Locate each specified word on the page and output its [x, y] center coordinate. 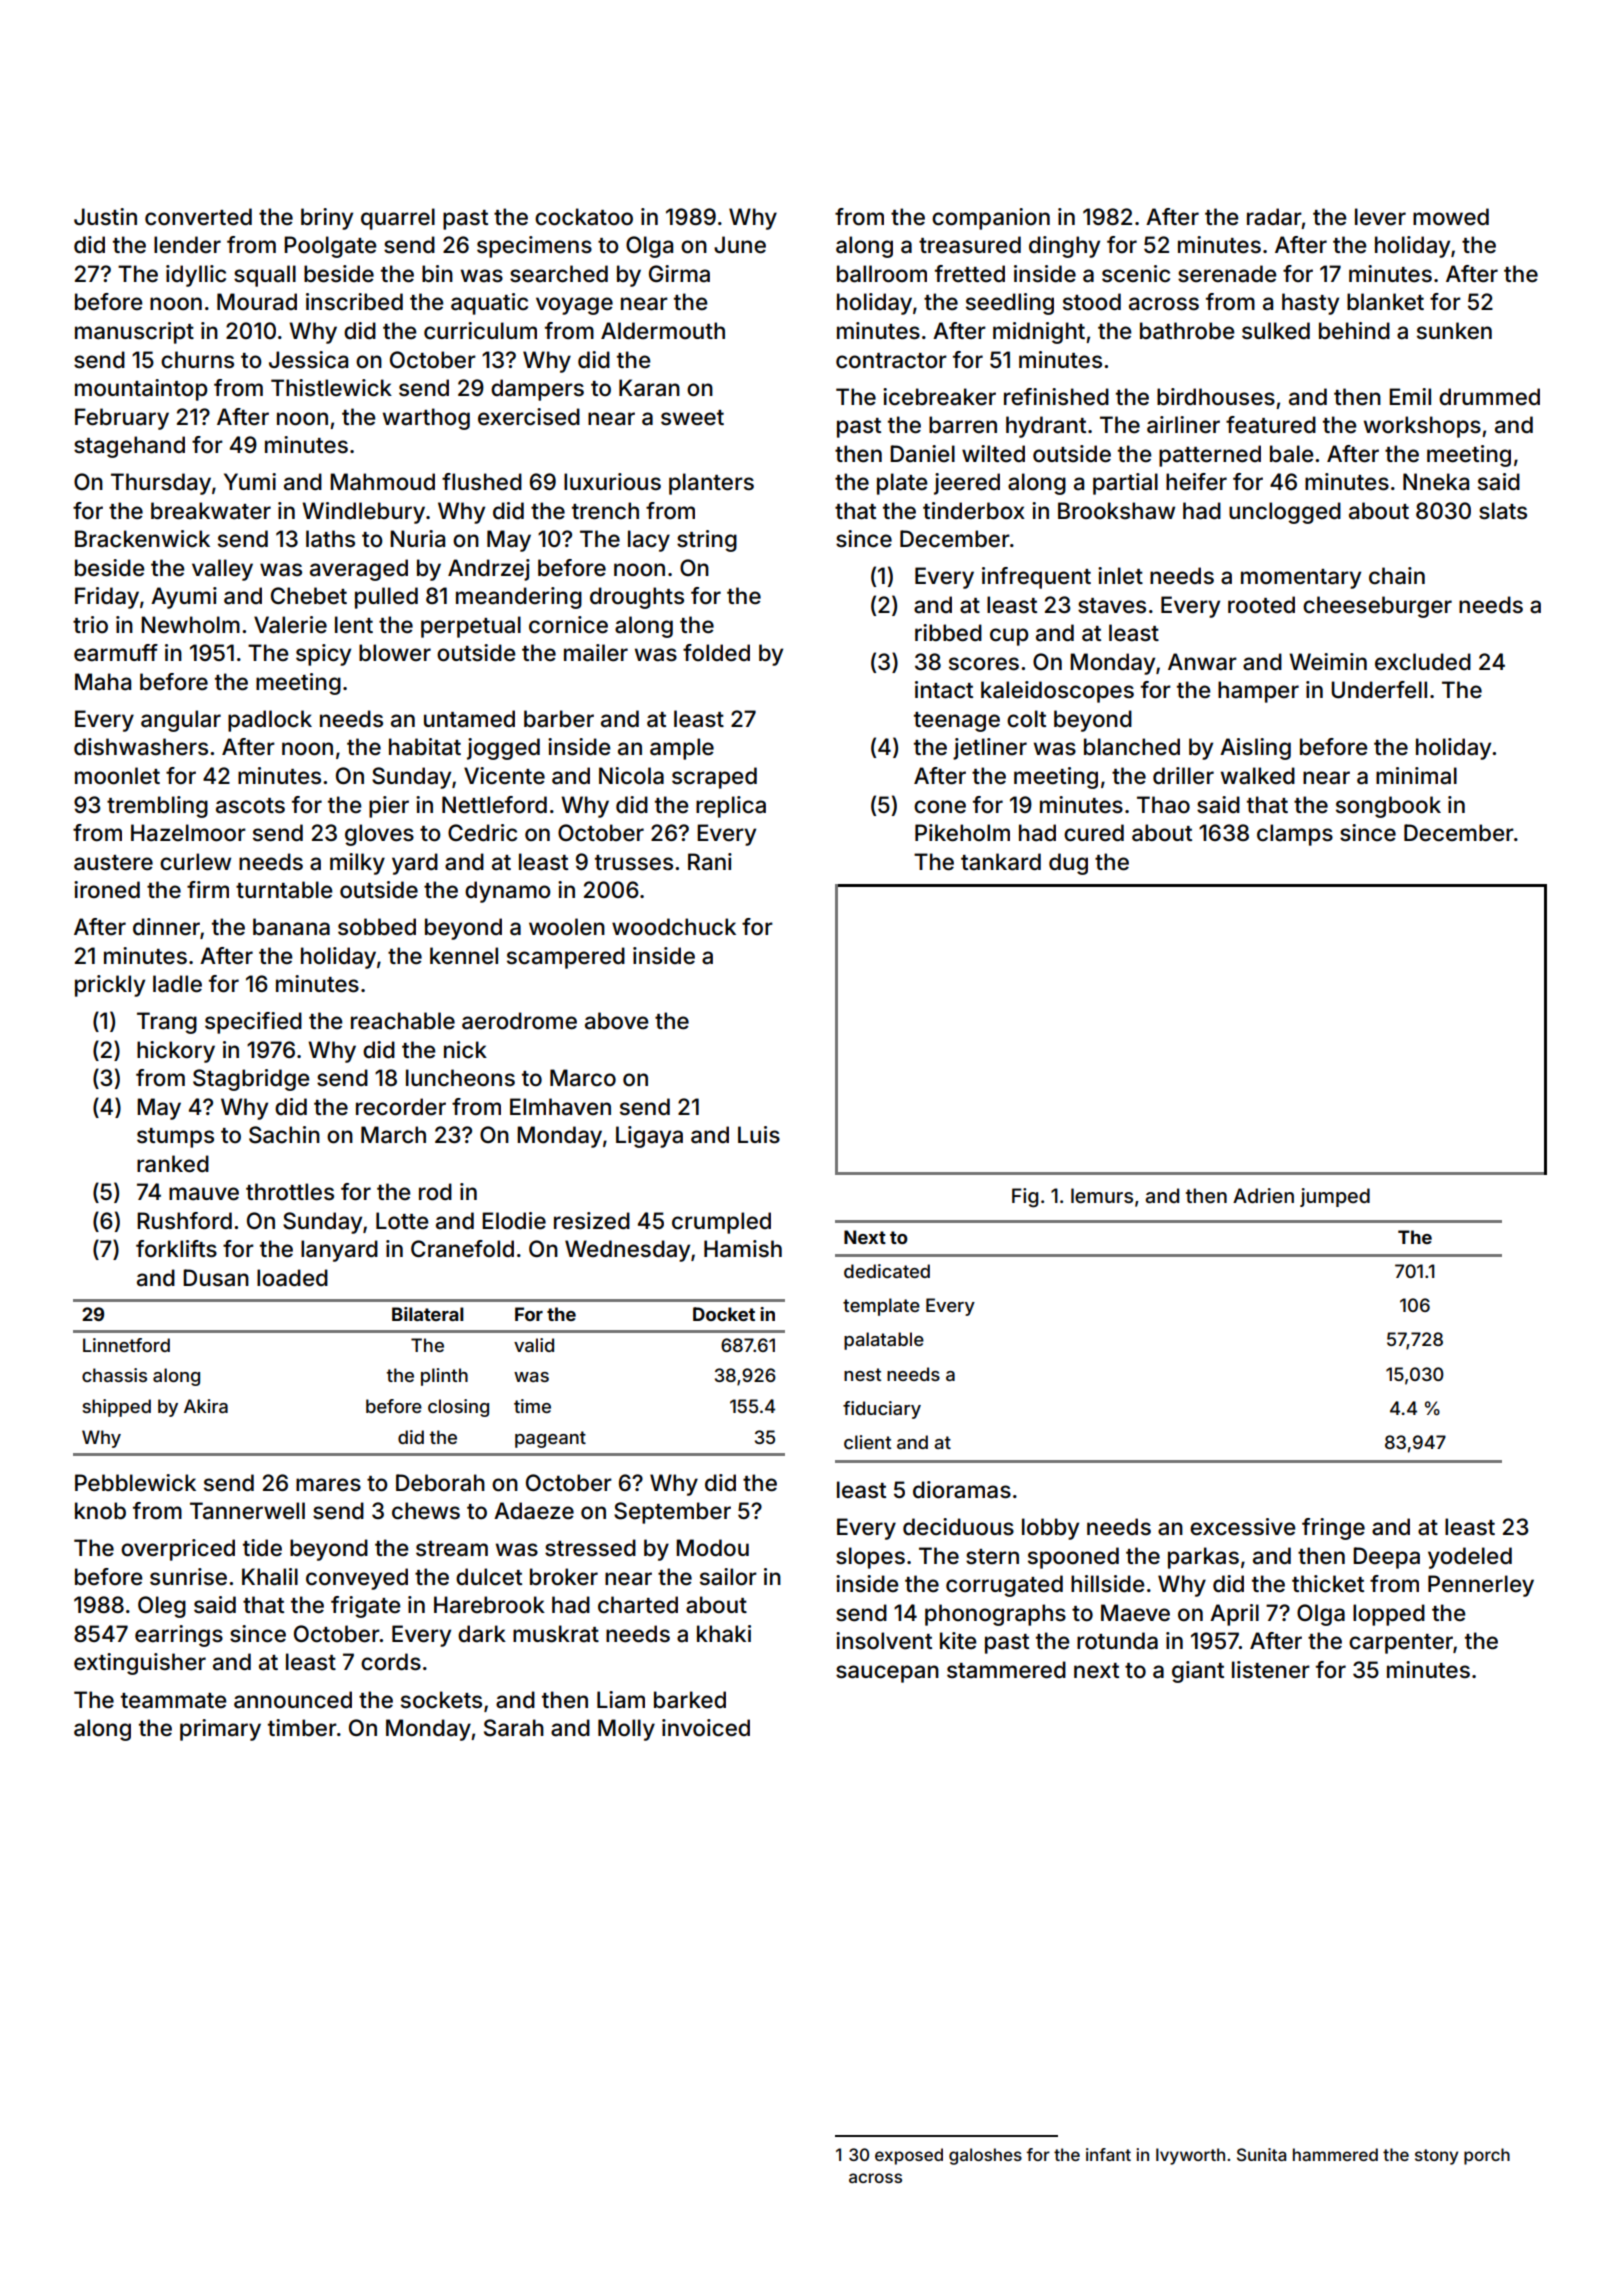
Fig [1025, 1198]
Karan [649, 388]
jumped [1335, 1197]
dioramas [962, 1490]
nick [465, 1049]
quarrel [398, 219]
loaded [292, 1278]
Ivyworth [1190, 2156]
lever [1380, 217]
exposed [909, 2156]
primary [220, 1730]
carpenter [1401, 1644]
